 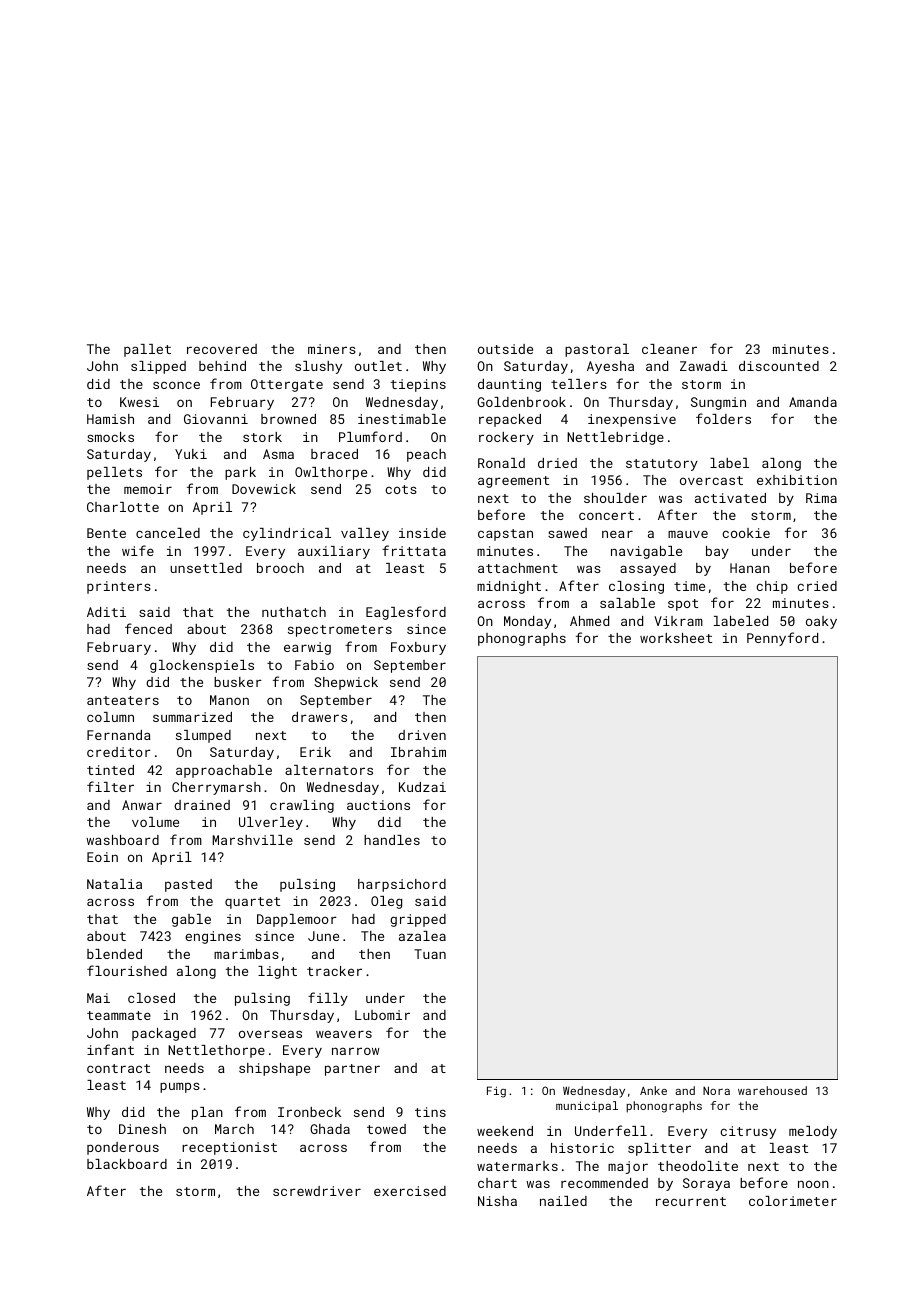 I want to click on pallet, so click(x=147, y=350).
